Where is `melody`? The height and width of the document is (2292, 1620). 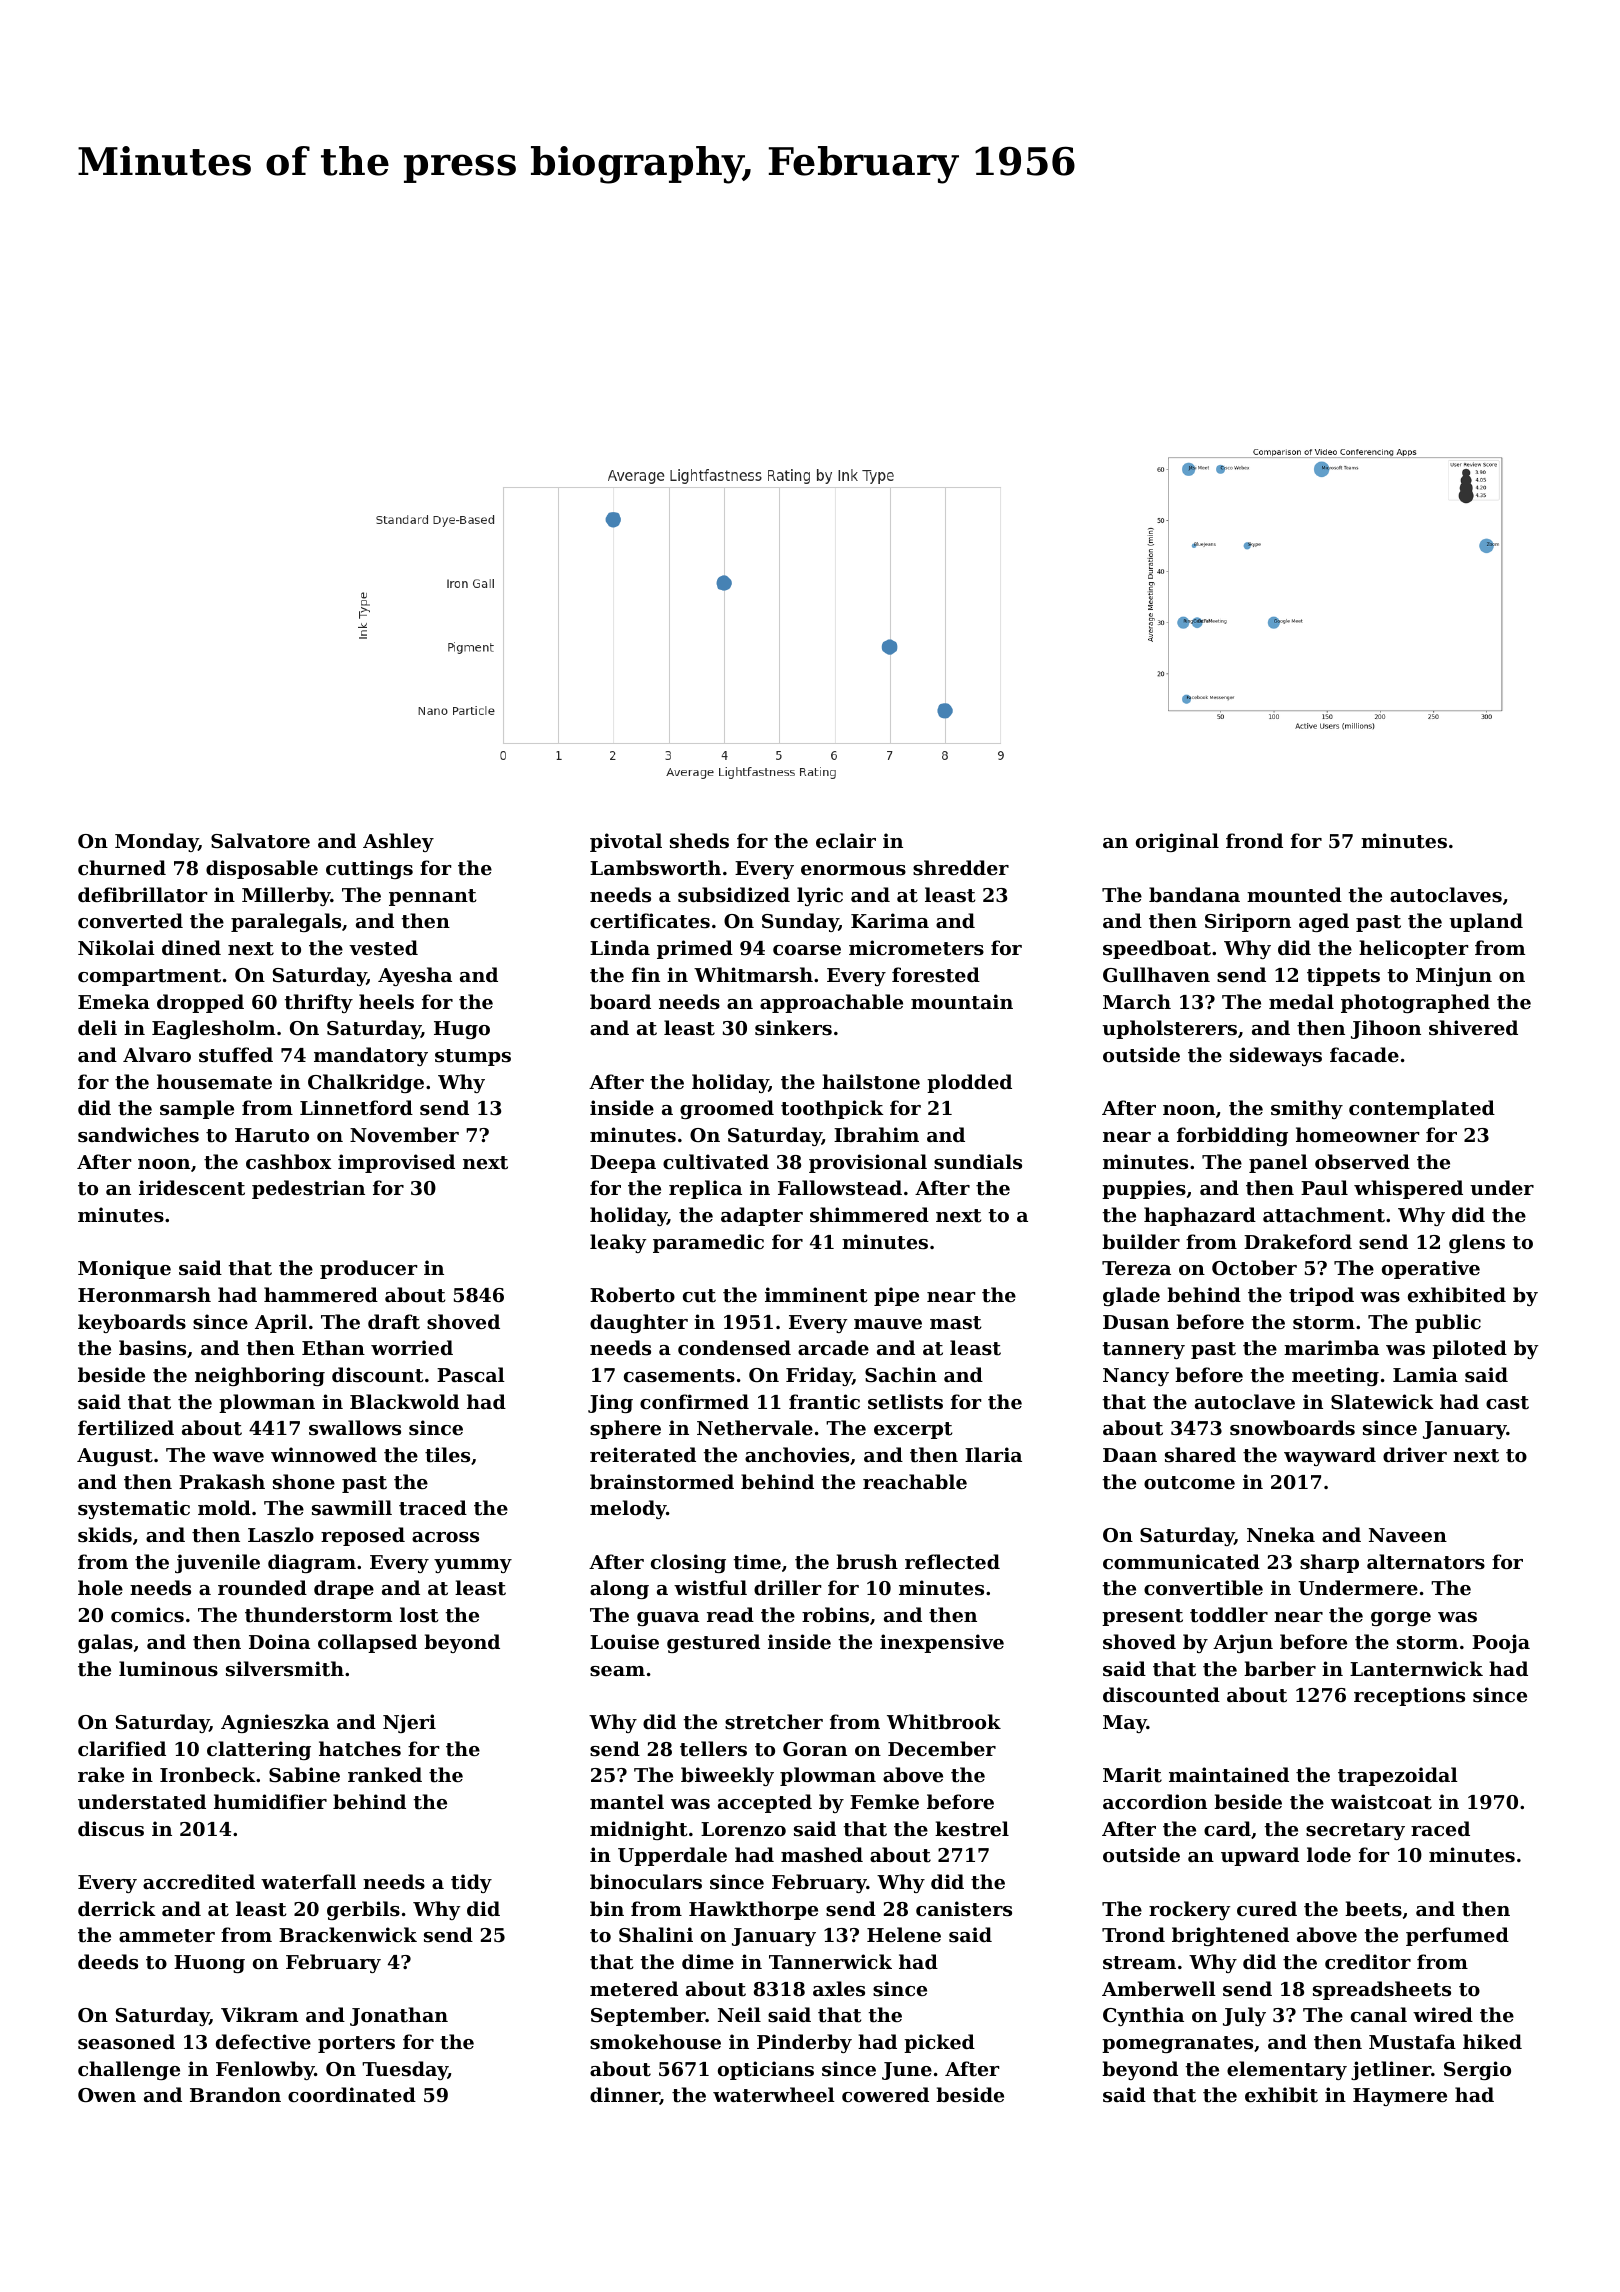
melody is located at coordinates (628, 1509).
